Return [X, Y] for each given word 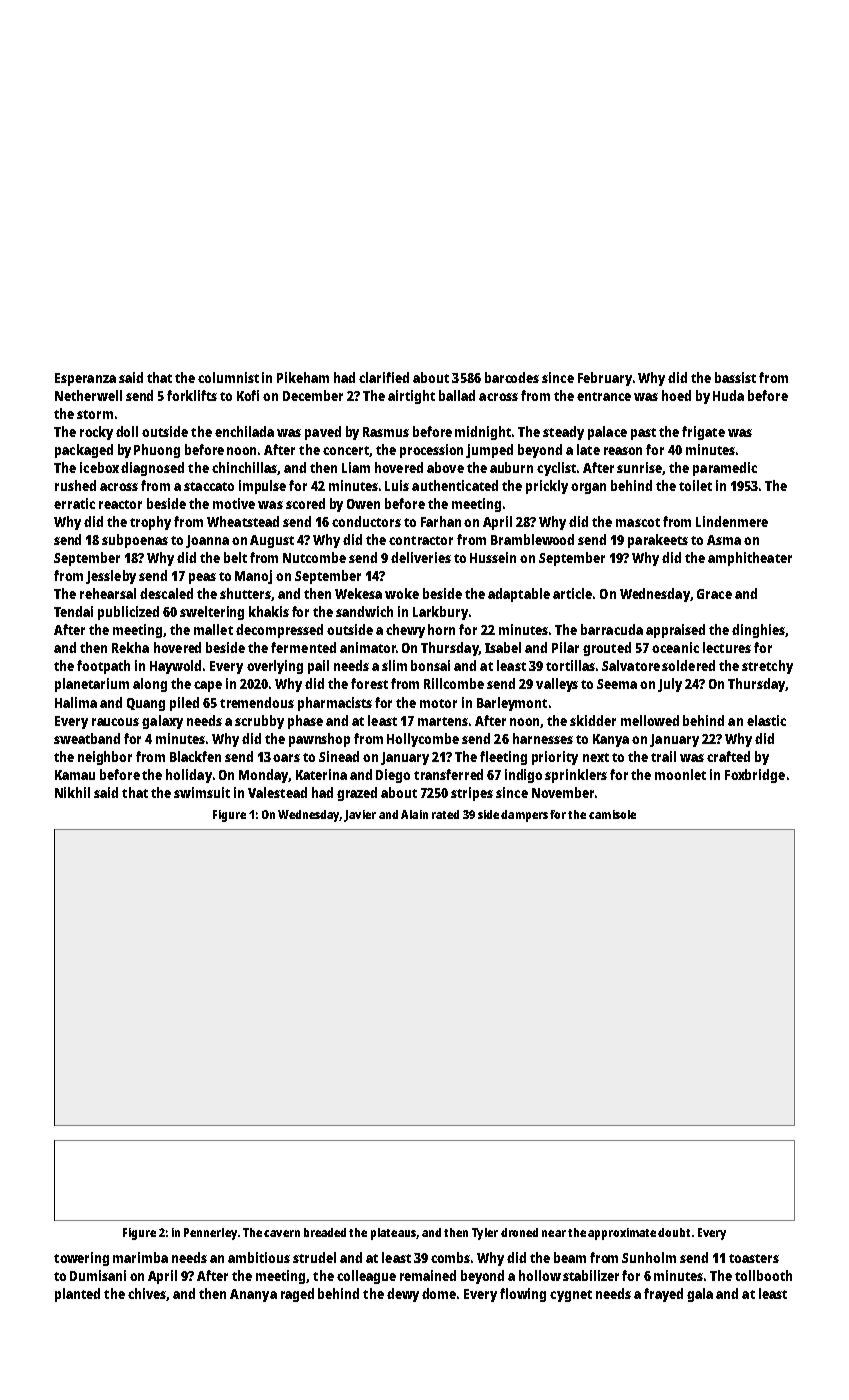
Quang [146, 704]
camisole [612, 814]
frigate [703, 433]
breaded [325, 1232]
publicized [128, 613]
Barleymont [512, 704]
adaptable [519, 595]
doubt [674, 1232]
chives [147, 1294]
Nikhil [72, 792]
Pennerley [210, 1234]
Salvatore [631, 665]
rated [445, 814]
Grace [714, 594]
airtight [411, 397]
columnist [228, 377]
